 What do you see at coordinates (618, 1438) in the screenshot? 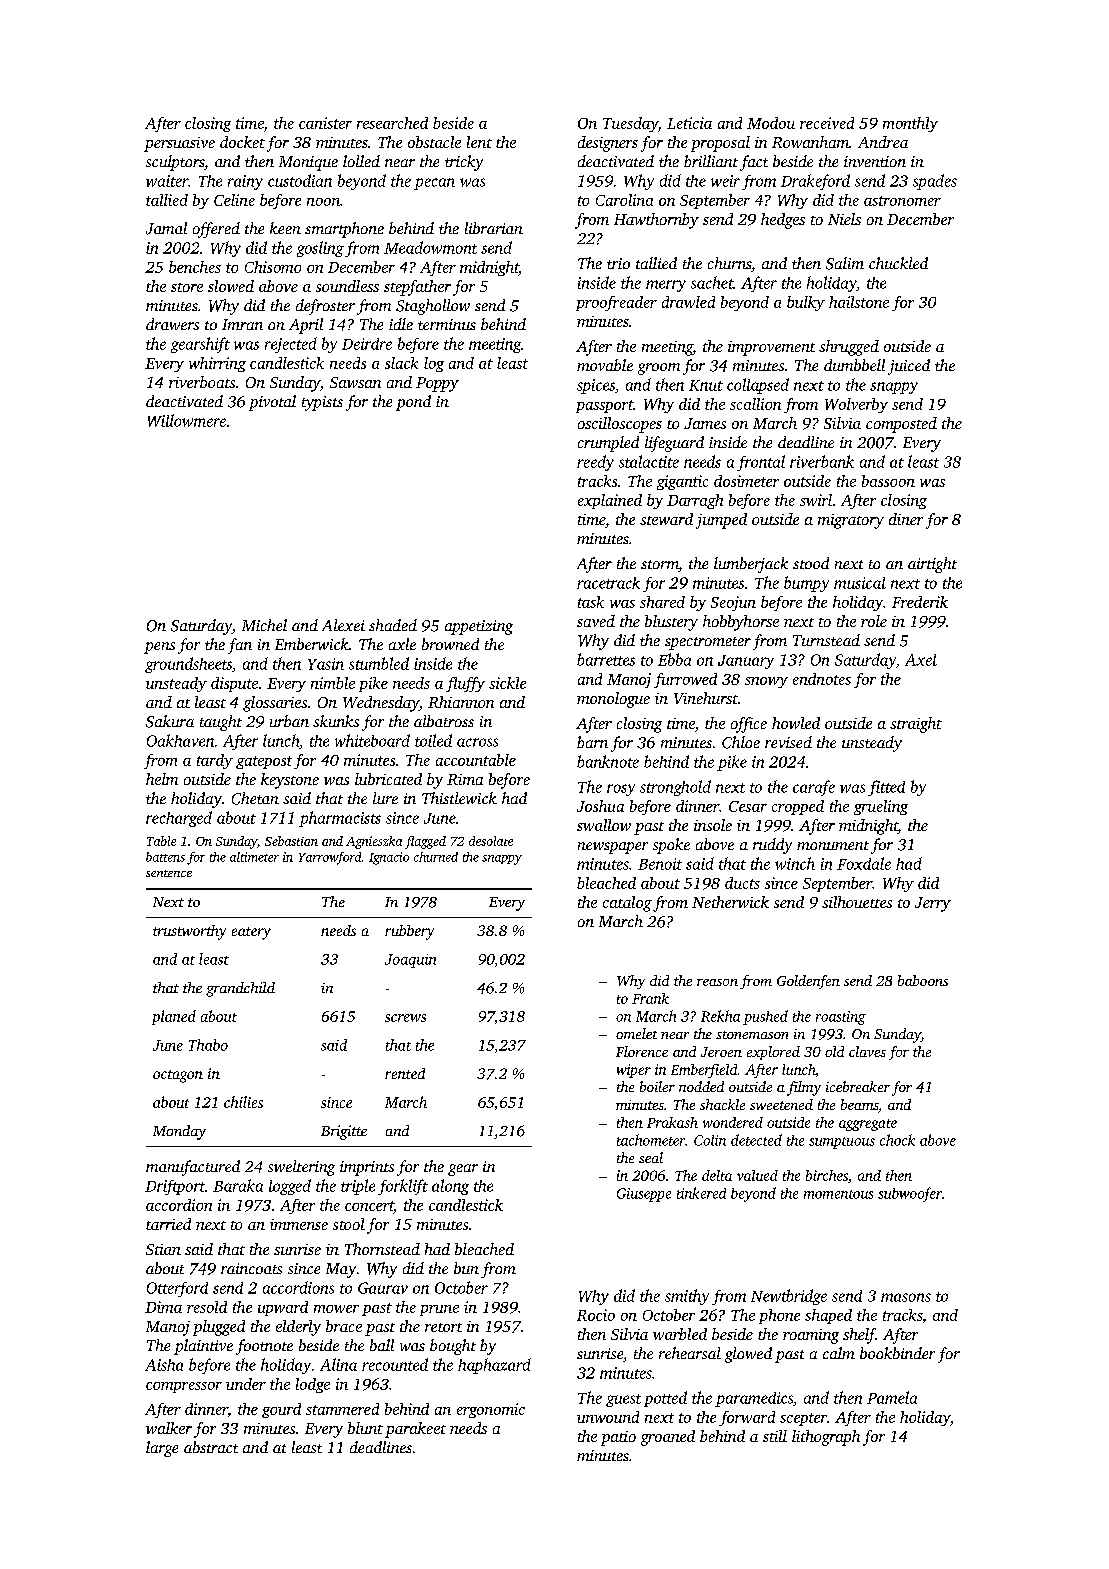
I see `patio` at bounding box center [618, 1438].
